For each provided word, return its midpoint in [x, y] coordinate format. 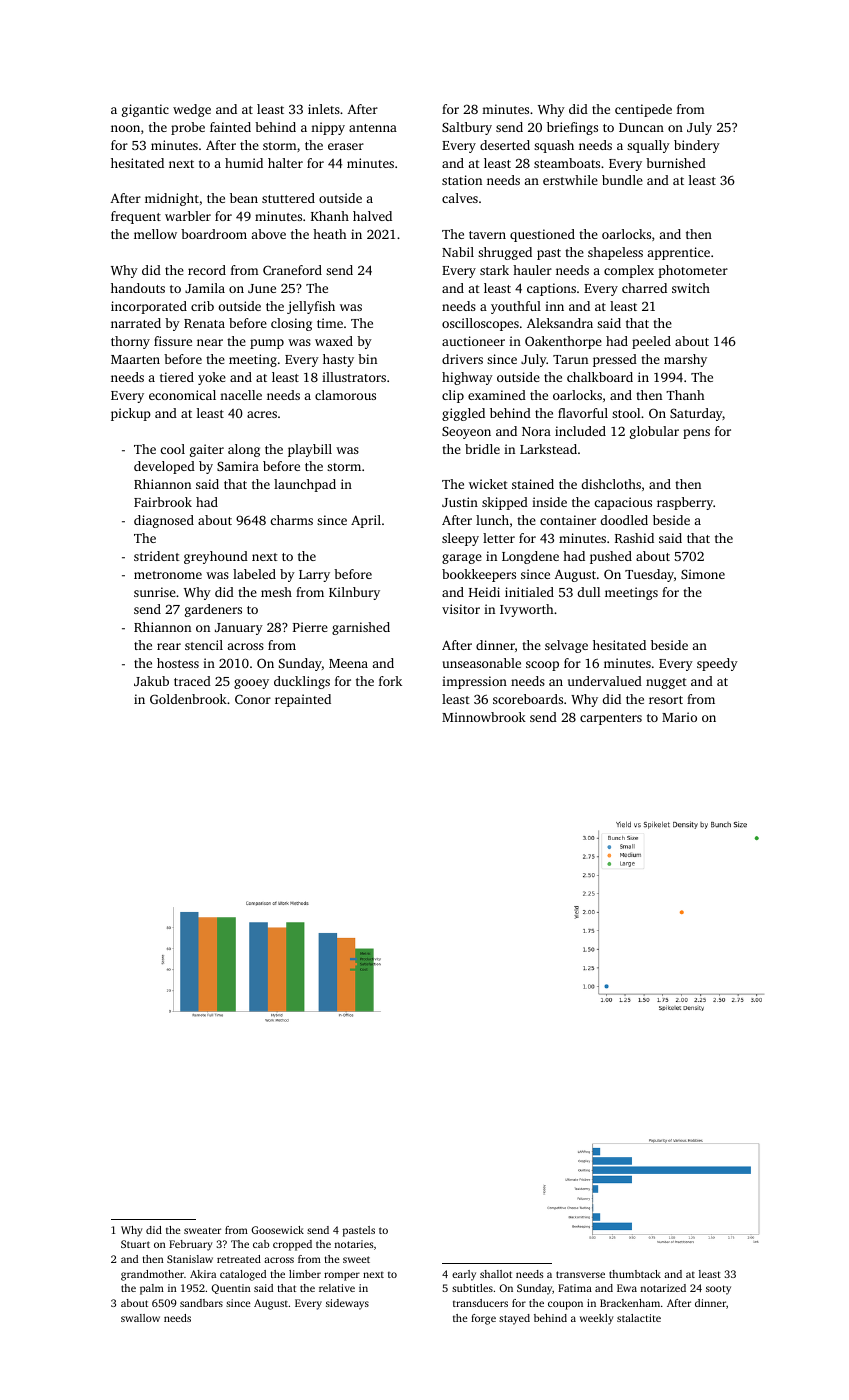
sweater [202, 1230]
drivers [462, 359]
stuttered [288, 198]
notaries [354, 1244]
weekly [597, 1319]
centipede [643, 110]
